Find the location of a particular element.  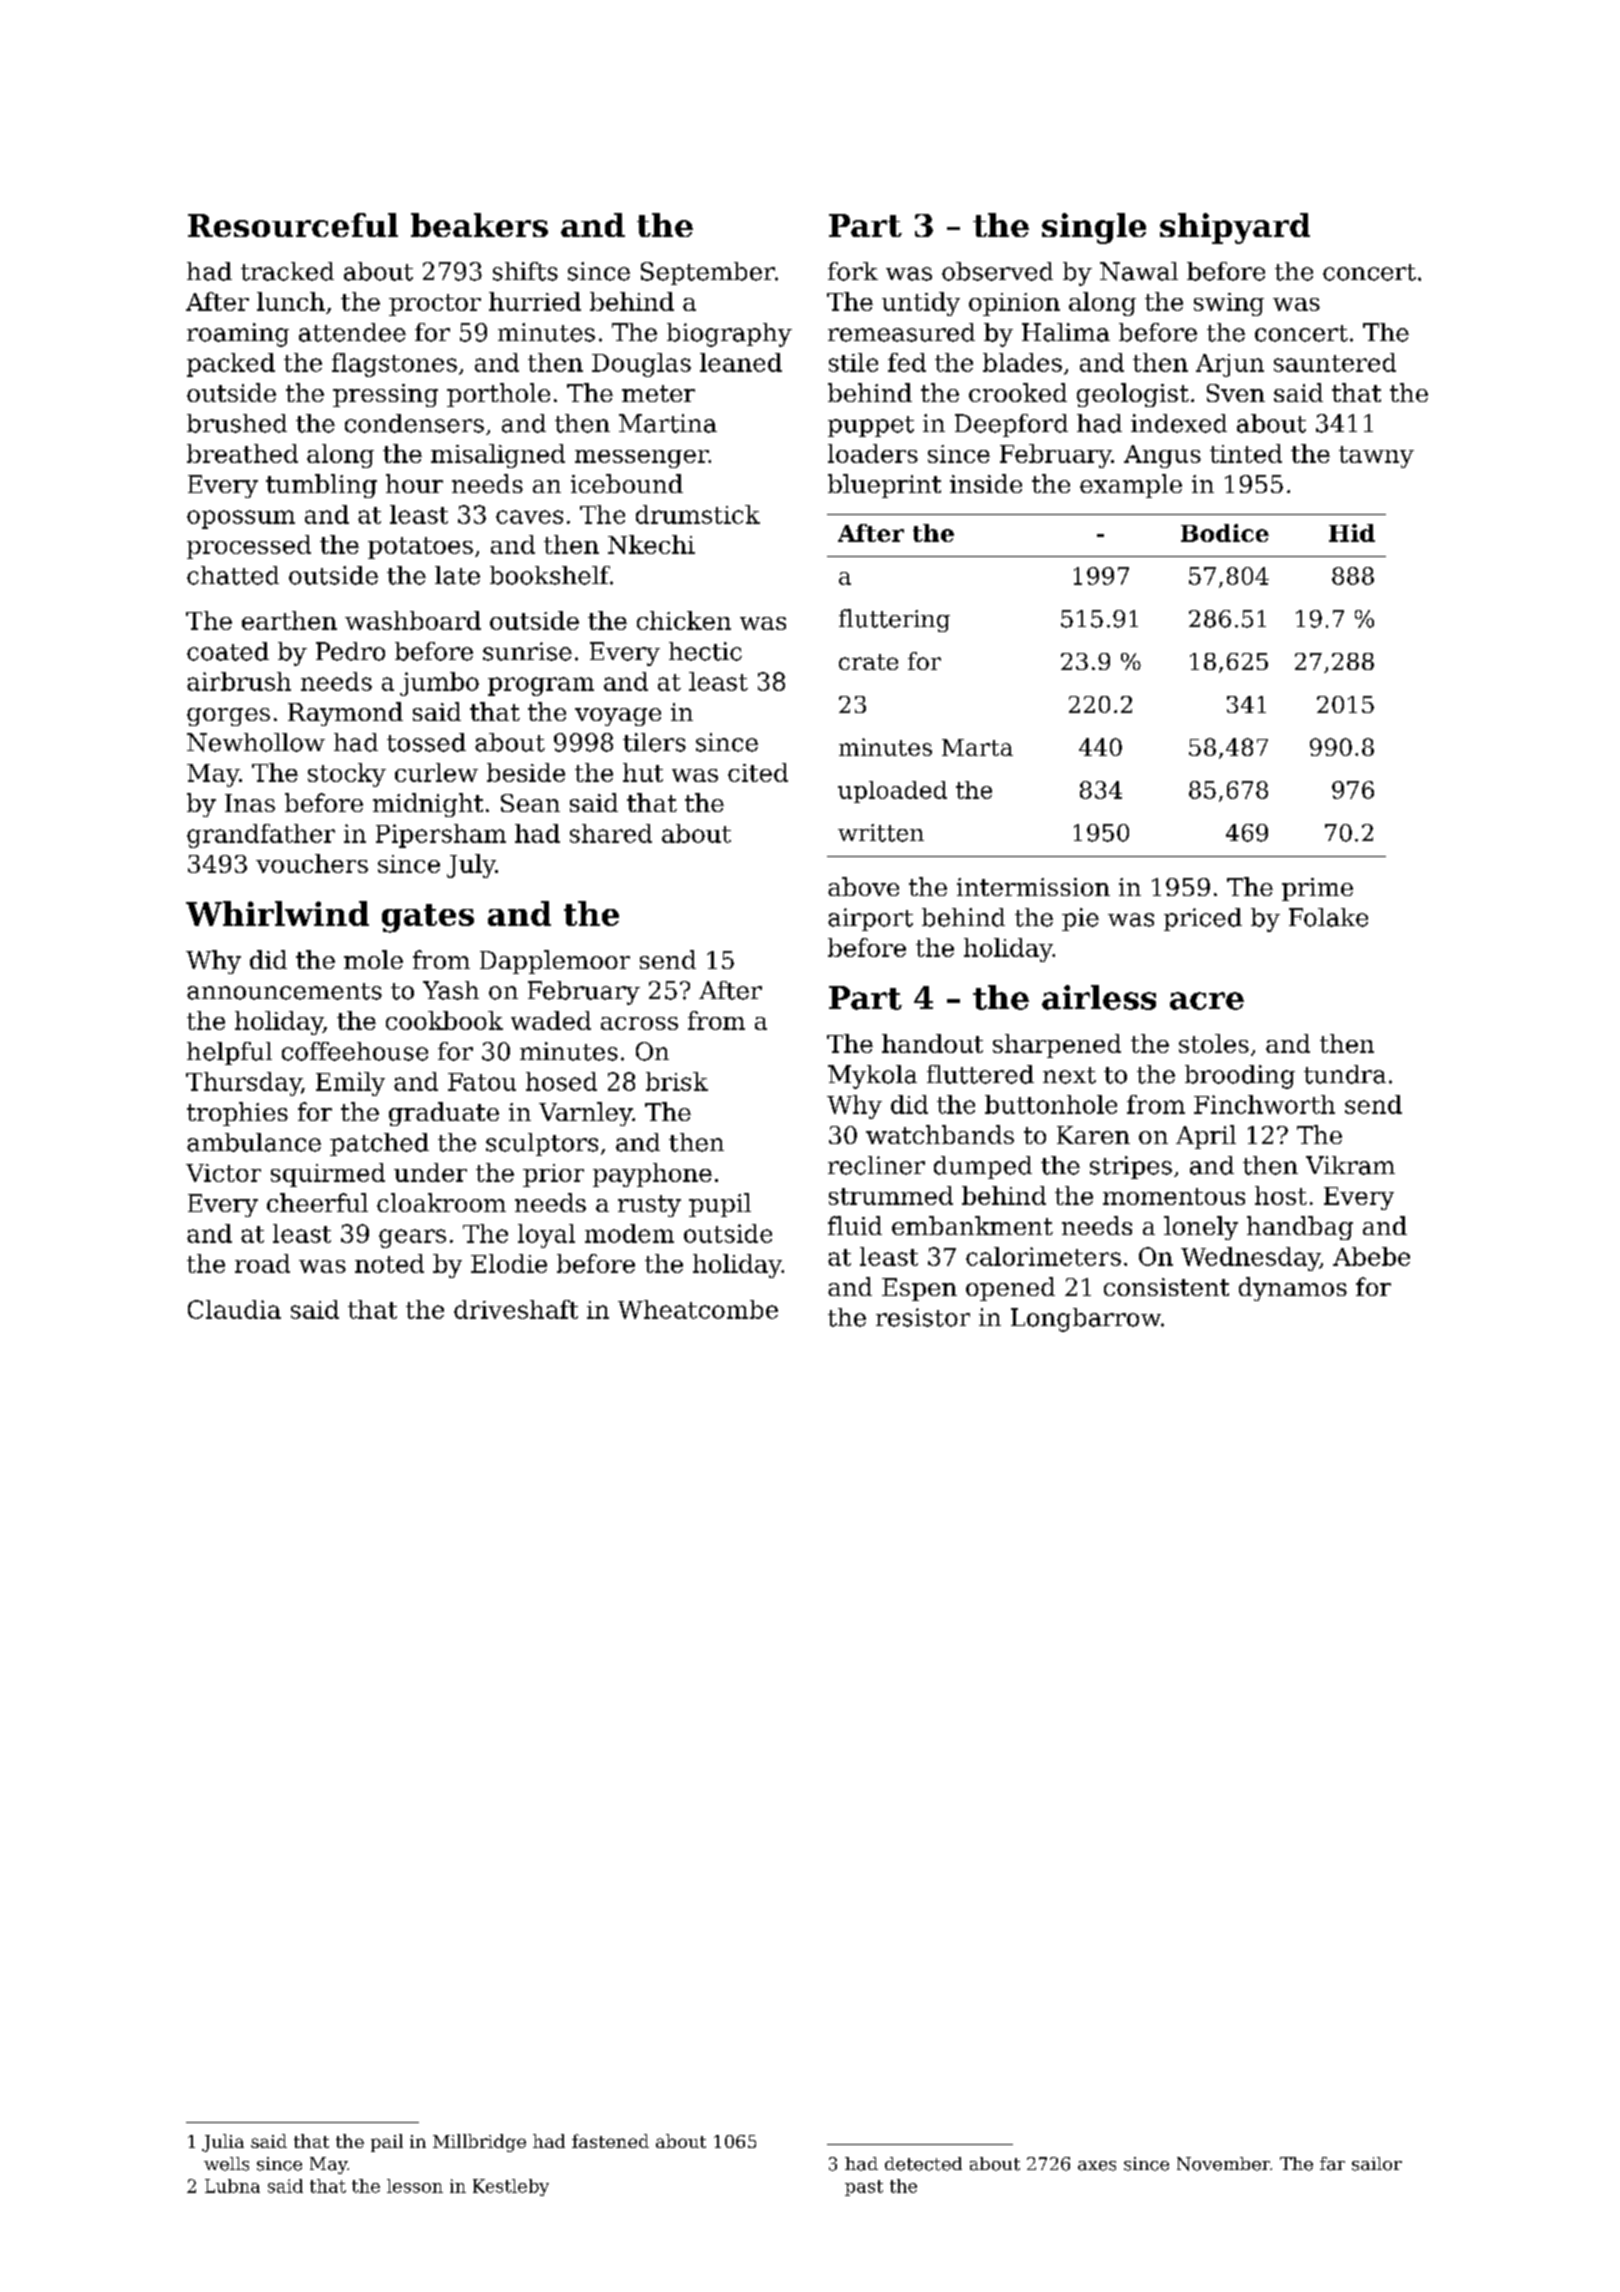

beakers is located at coordinates (479, 225).
